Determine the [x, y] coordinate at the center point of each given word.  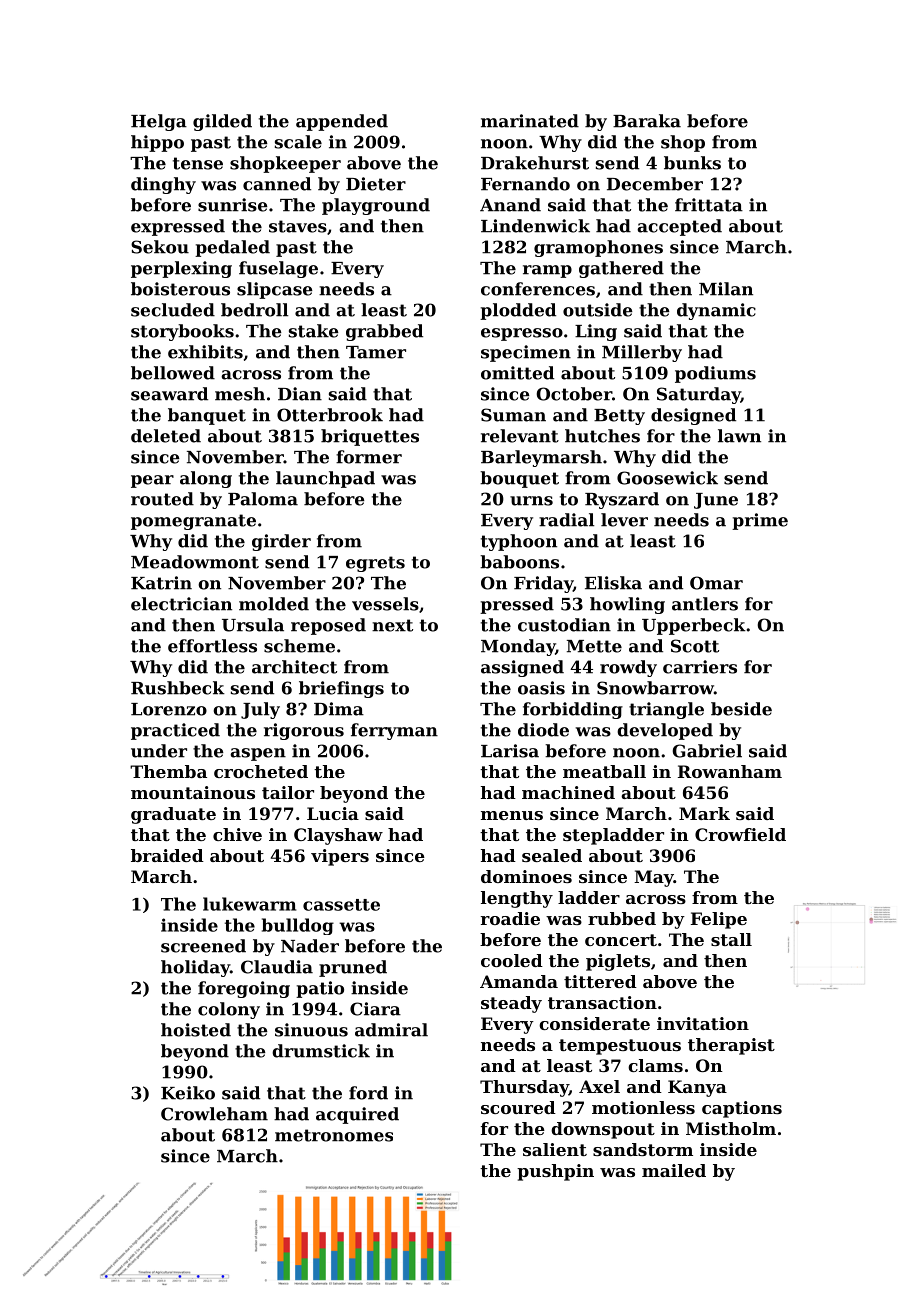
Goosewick [667, 478]
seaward [169, 394]
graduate [173, 815]
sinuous [311, 1030]
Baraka [647, 121]
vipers [340, 857]
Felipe [719, 920]
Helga [159, 122]
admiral [391, 1030]
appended [342, 122]
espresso [522, 334]
